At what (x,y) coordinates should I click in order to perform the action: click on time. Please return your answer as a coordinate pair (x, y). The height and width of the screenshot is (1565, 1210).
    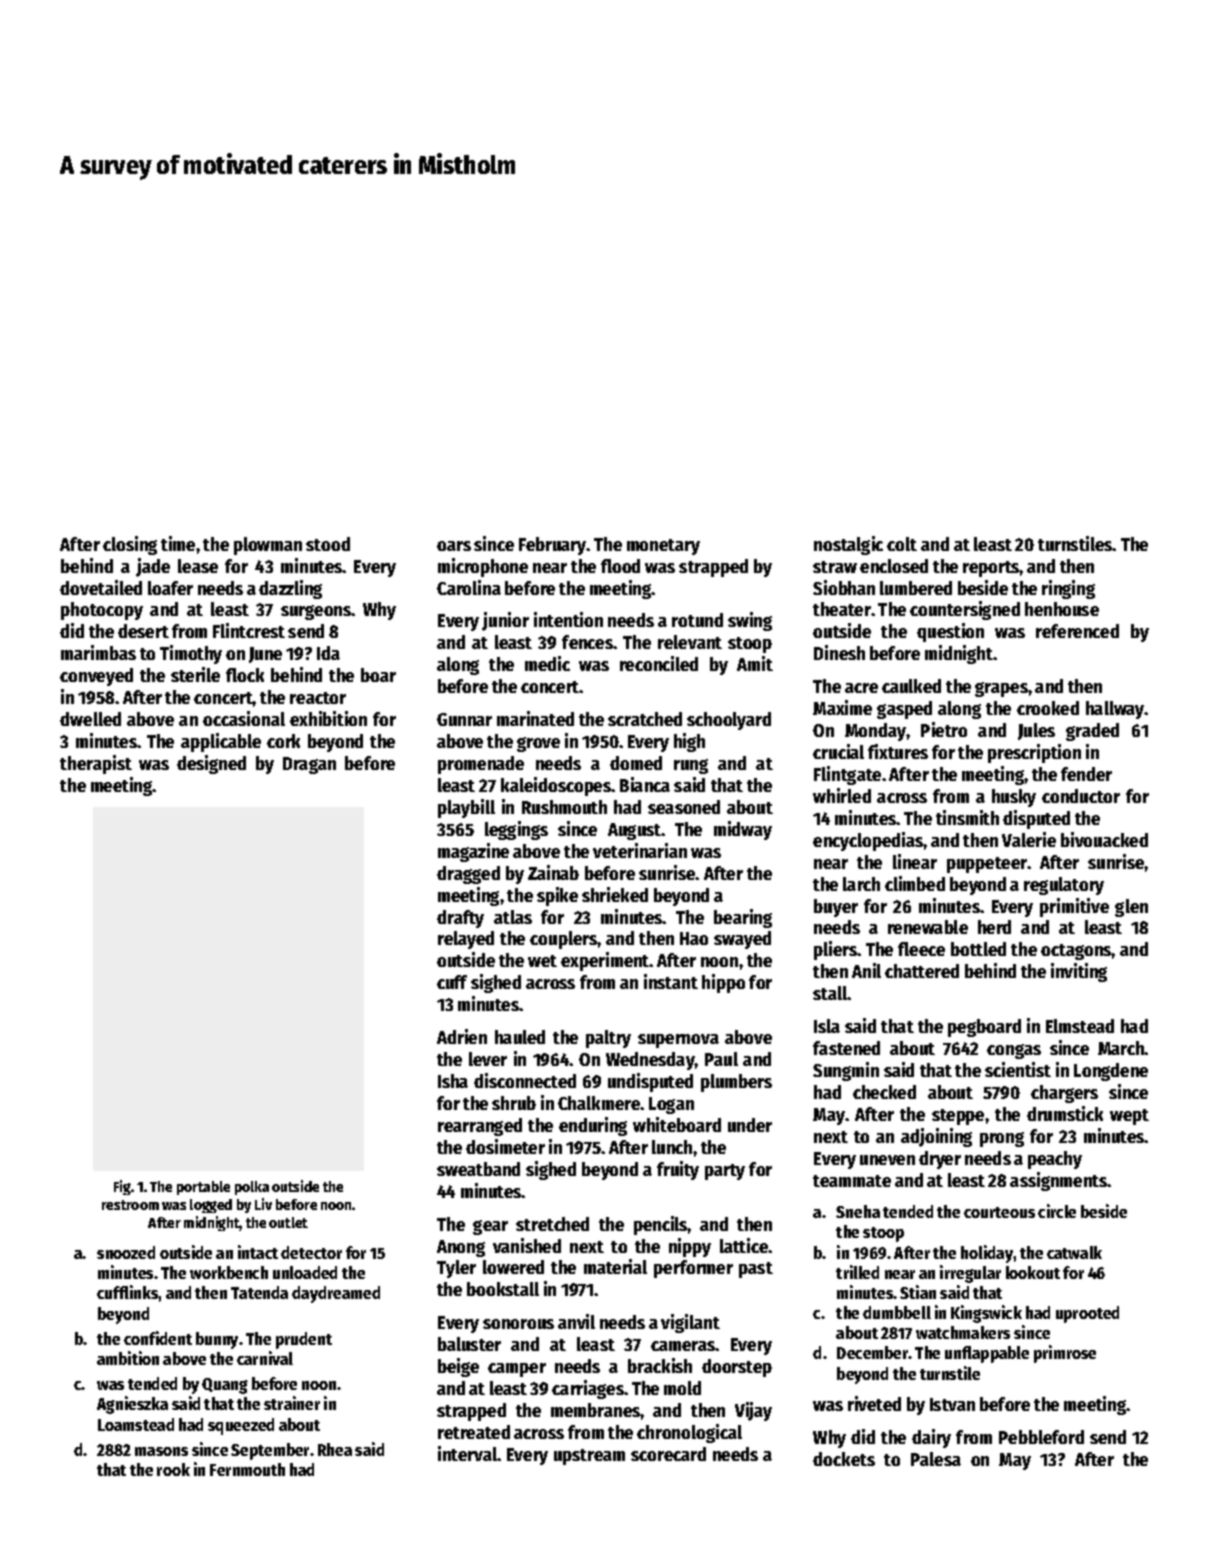
    Looking at the image, I should click on (178, 543).
